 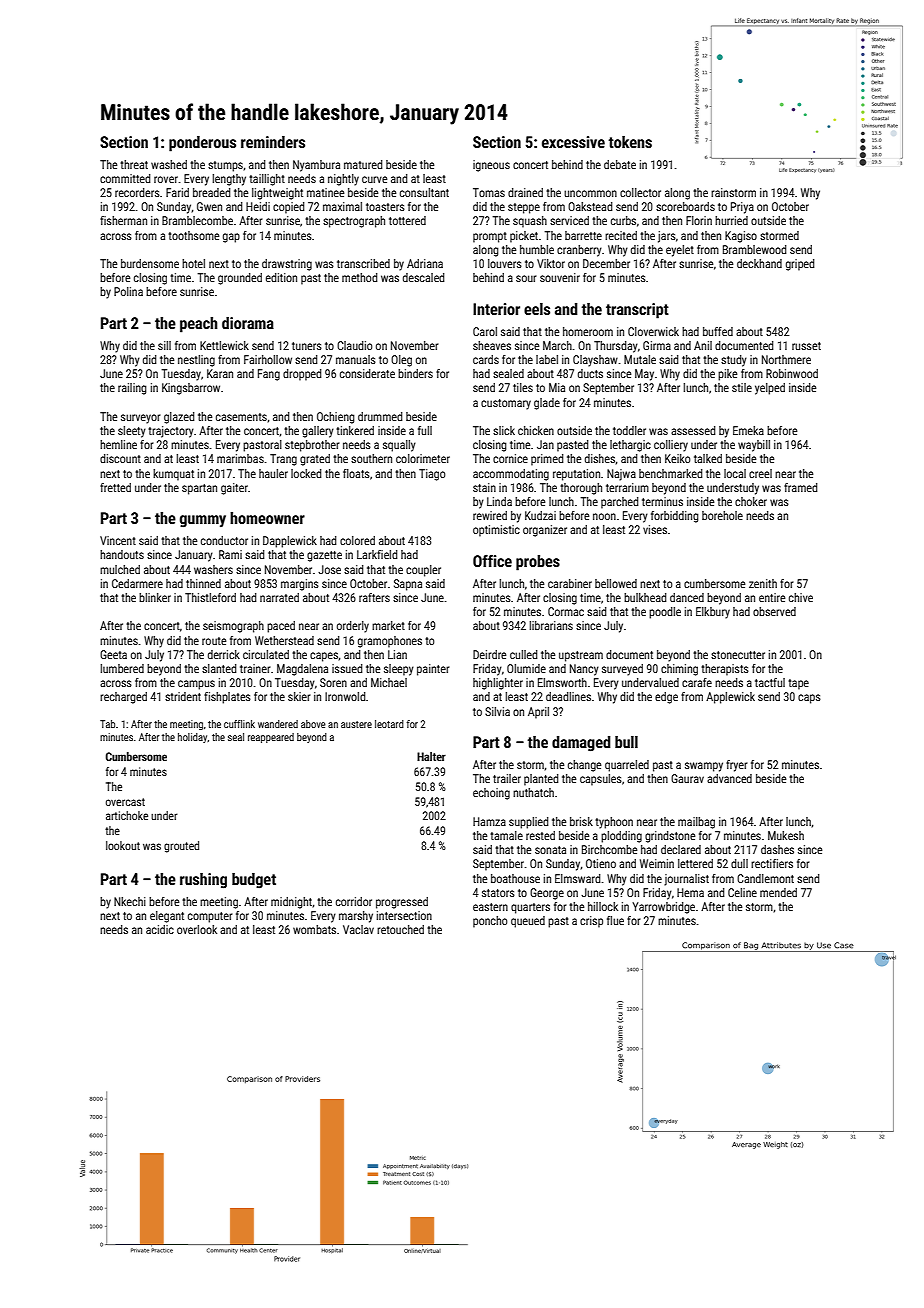 I want to click on gummy, so click(x=203, y=521).
